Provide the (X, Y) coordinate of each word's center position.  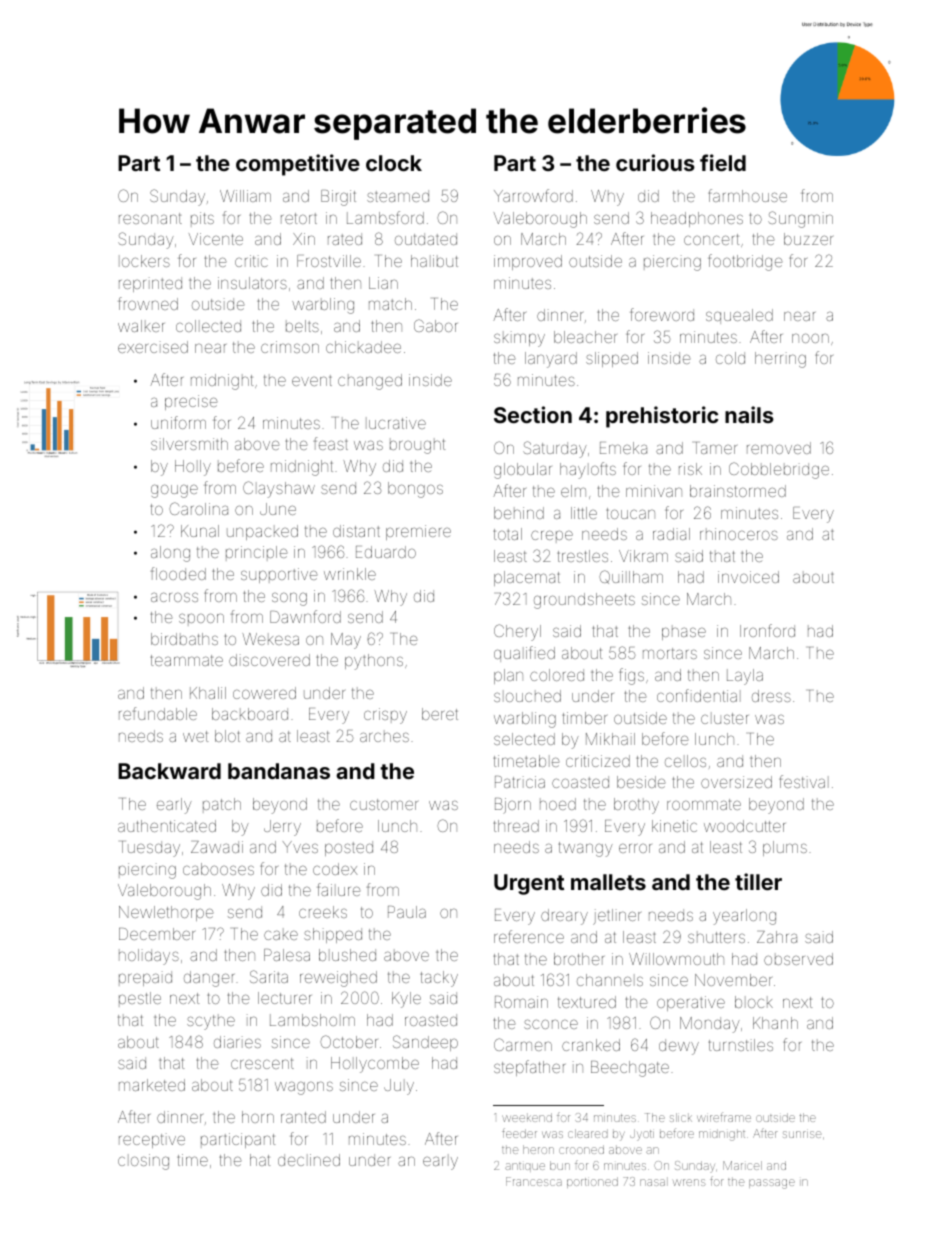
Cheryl (517, 632)
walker (141, 326)
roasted (431, 1020)
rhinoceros (739, 534)
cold (730, 358)
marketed (152, 1085)
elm (573, 491)
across (174, 597)
